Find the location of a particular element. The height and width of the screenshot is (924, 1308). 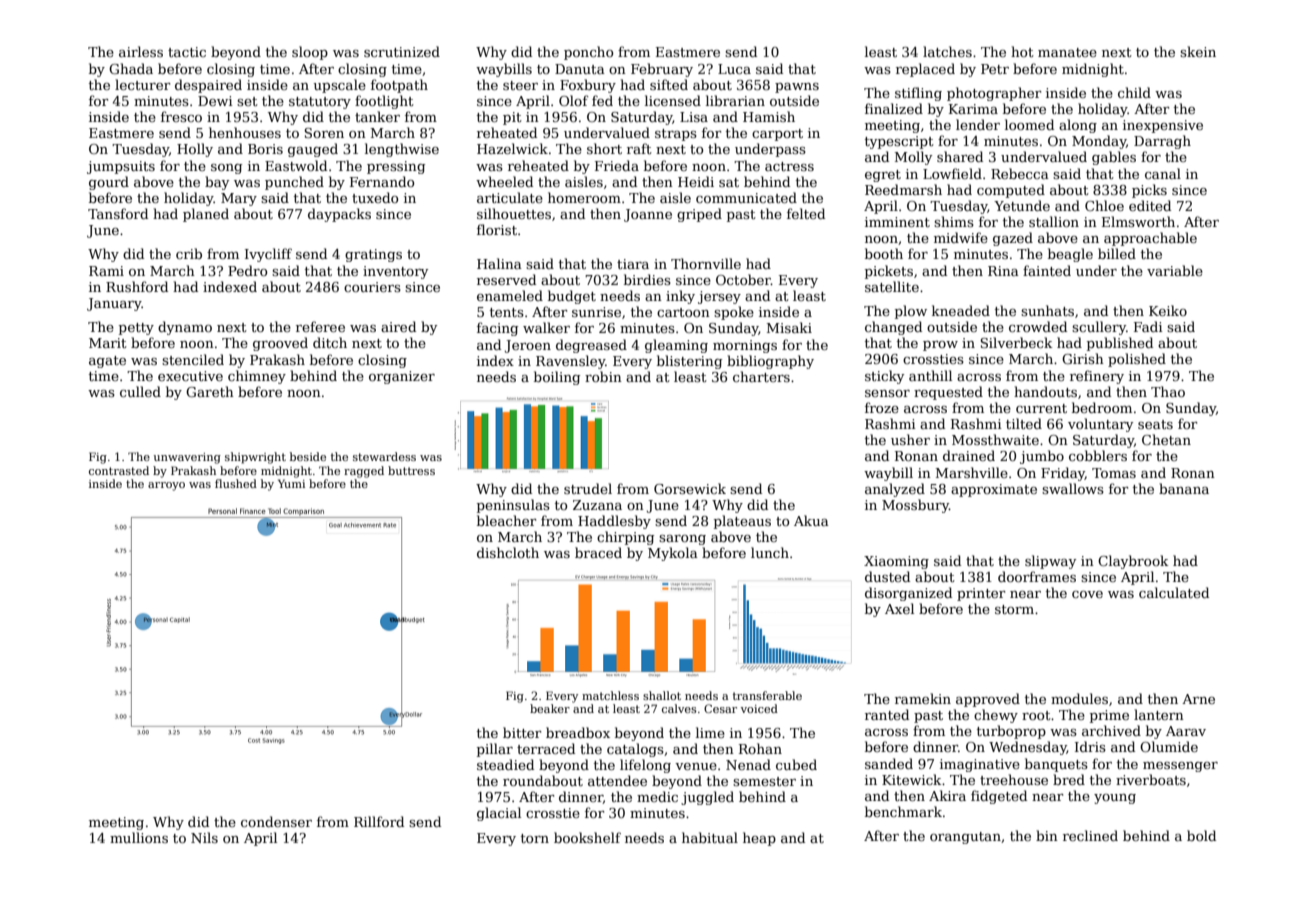

skein is located at coordinates (1198, 51).
